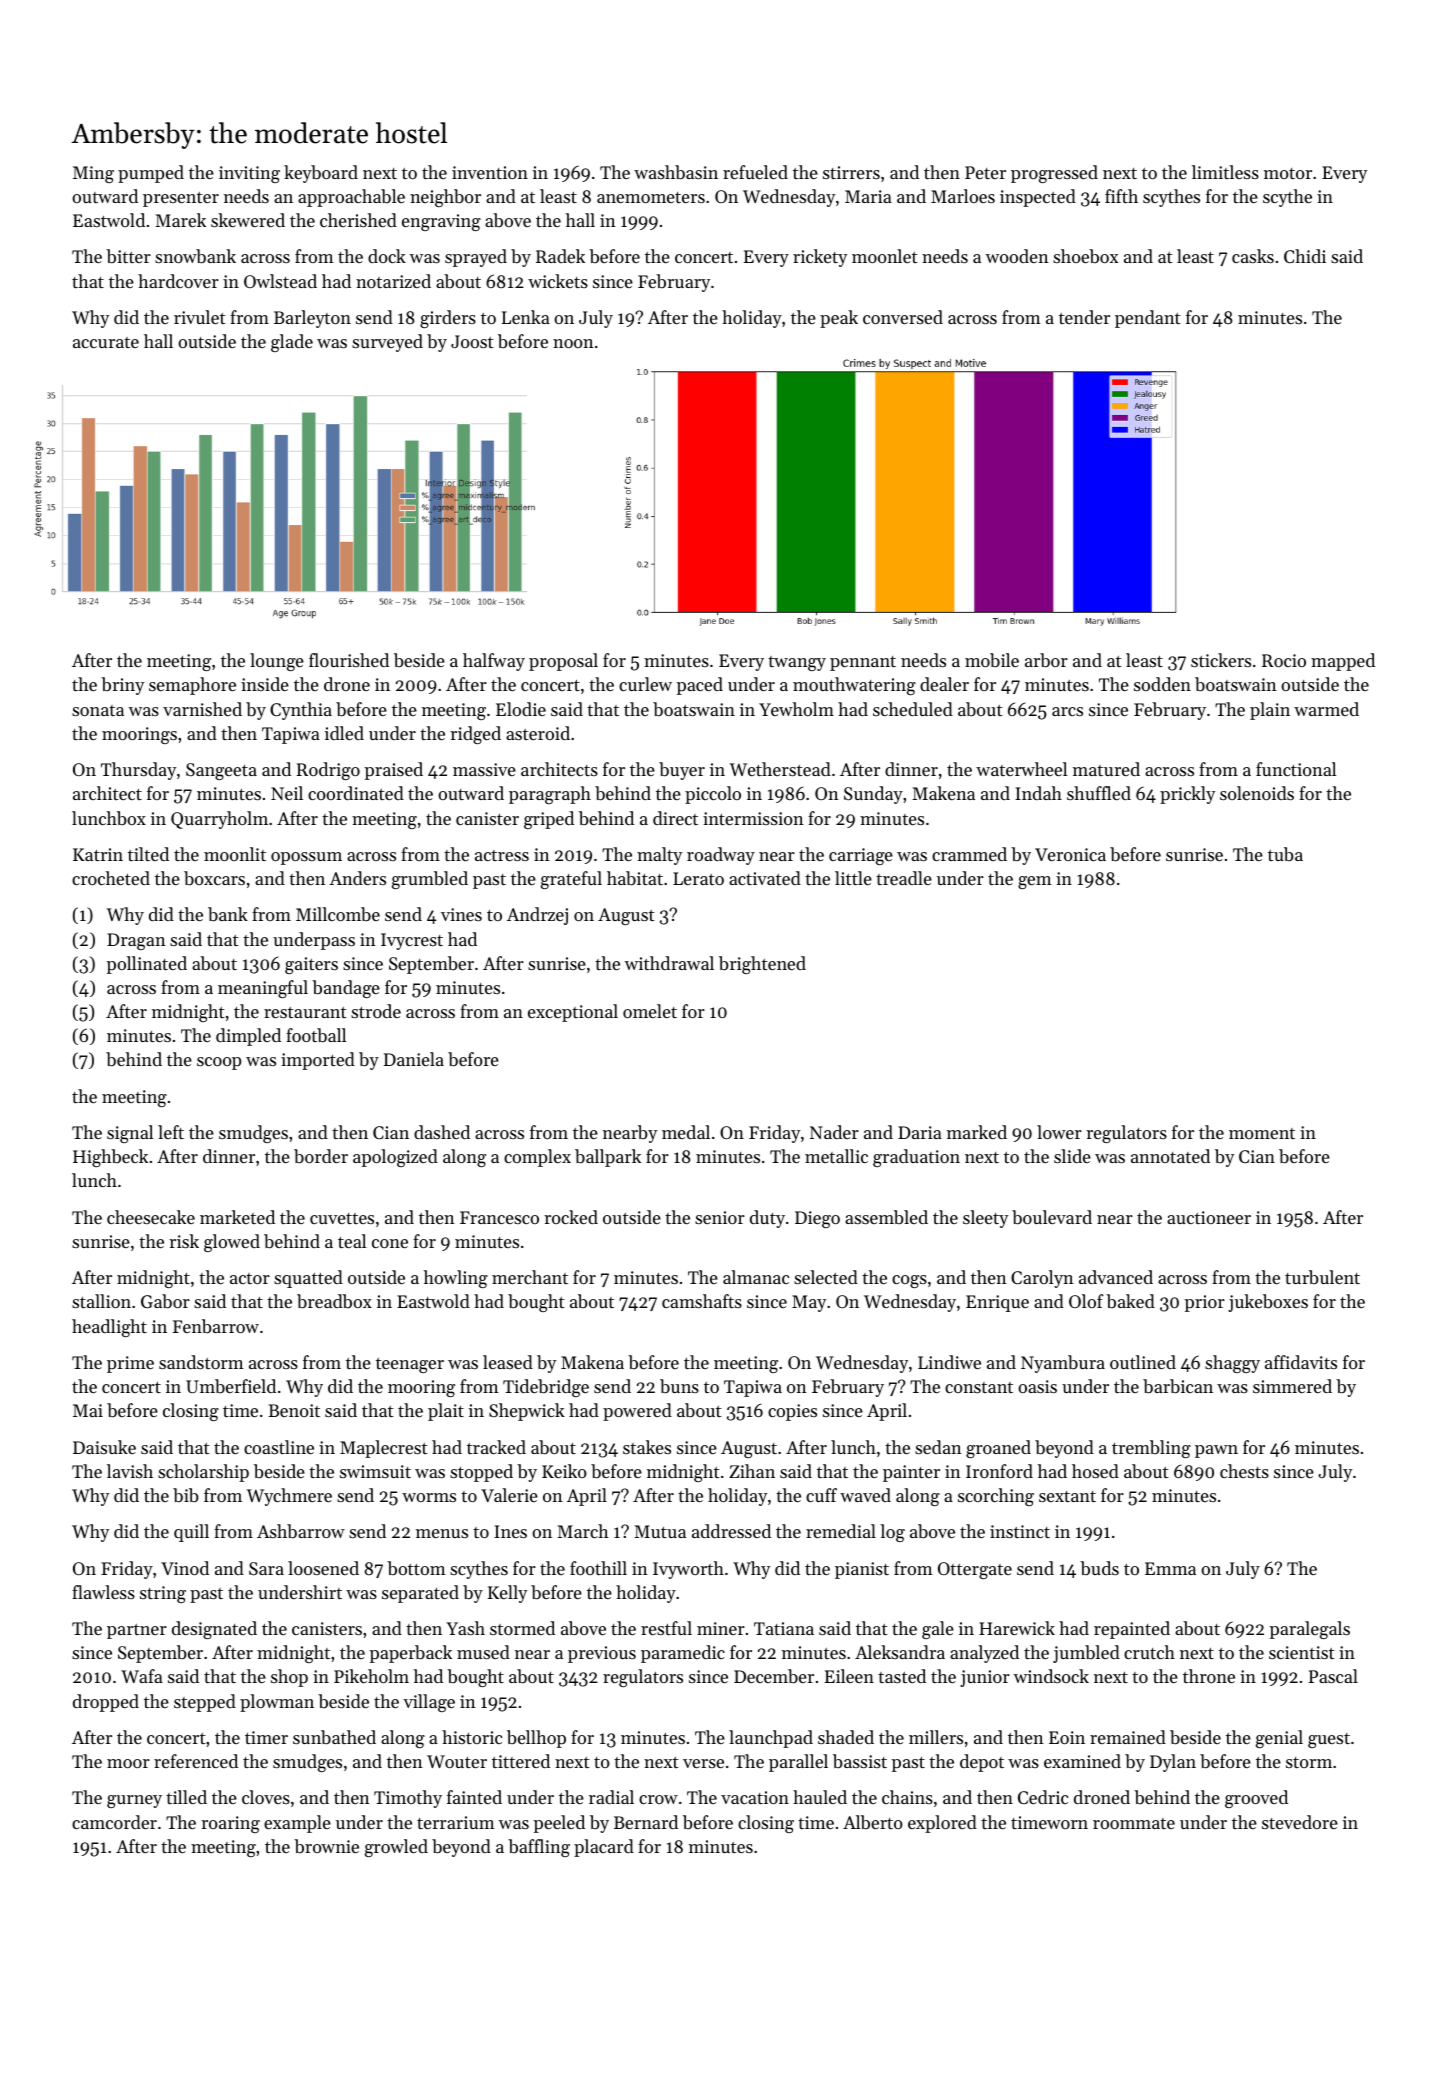 Image resolution: width=1450 pixels, height=2100 pixels. Describe the element at coordinates (1046, 660) in the document. I see `arbor` at that location.
